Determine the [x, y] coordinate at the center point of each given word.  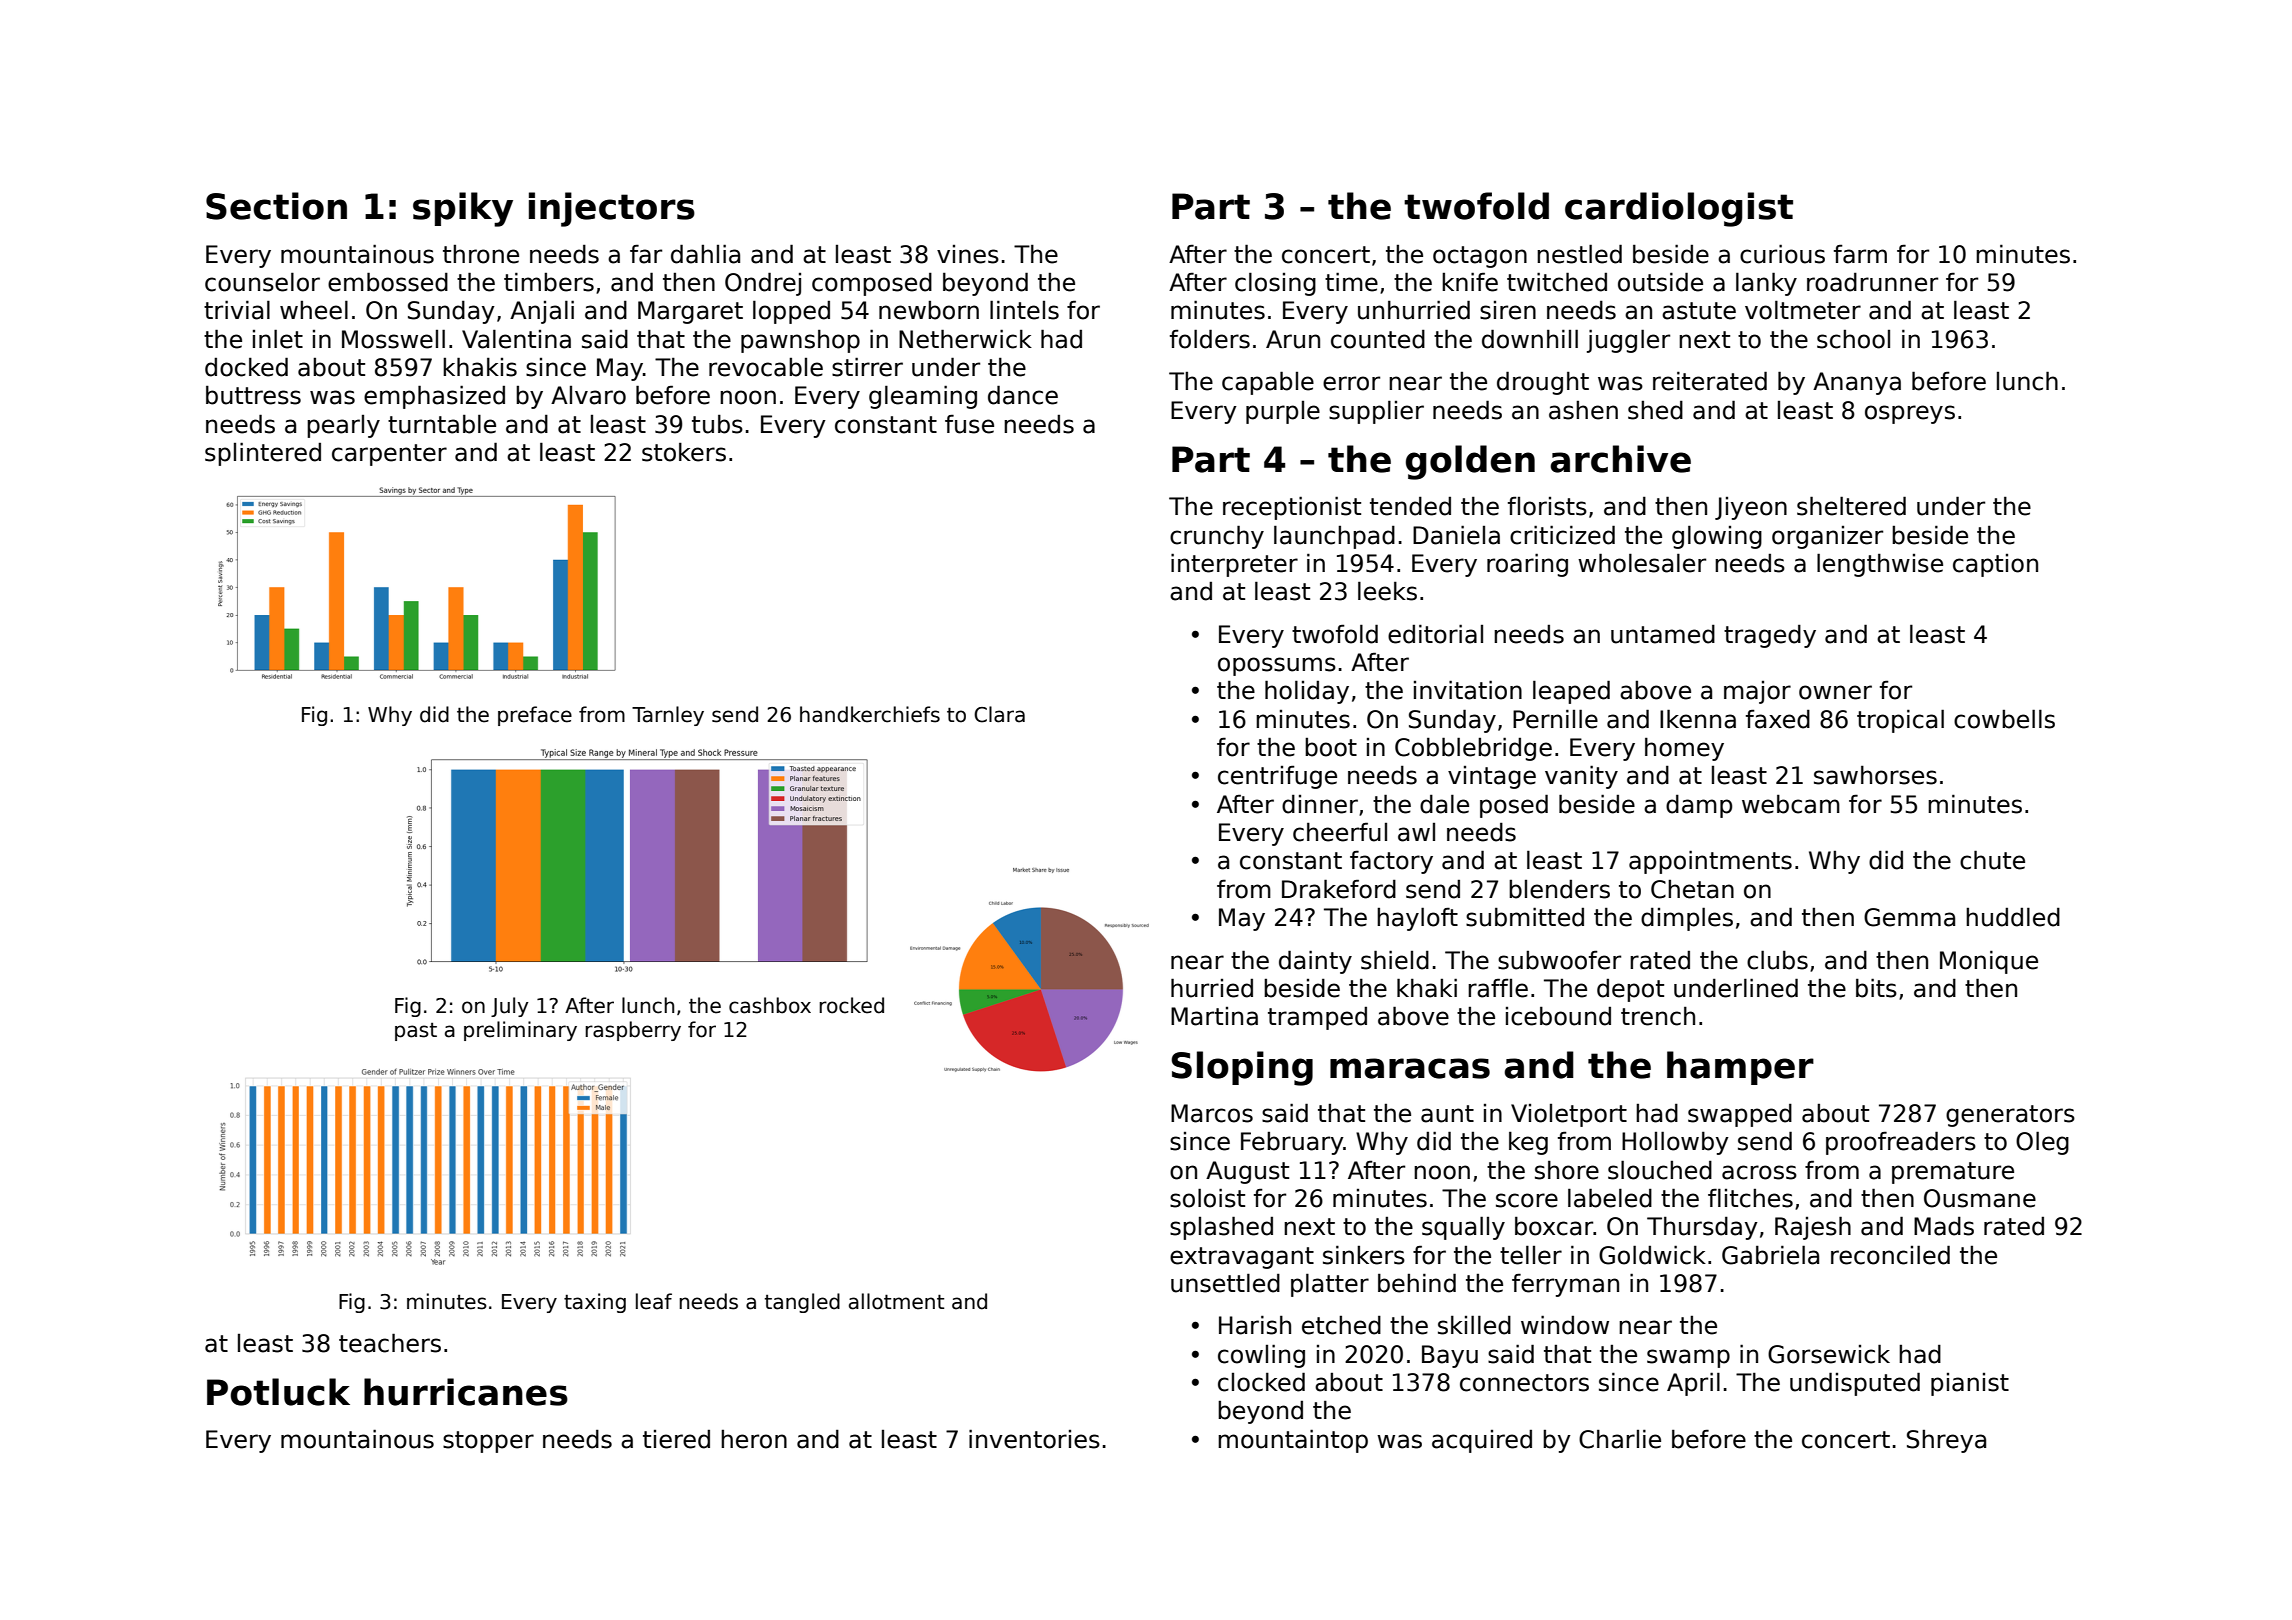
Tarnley [668, 716]
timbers [549, 282]
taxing [595, 1303]
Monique [1989, 962]
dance [1023, 395]
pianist [1970, 1384]
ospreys [1910, 414]
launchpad [1334, 537]
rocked [851, 1005]
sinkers [1364, 1255]
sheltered [1851, 506]
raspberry [633, 1031]
